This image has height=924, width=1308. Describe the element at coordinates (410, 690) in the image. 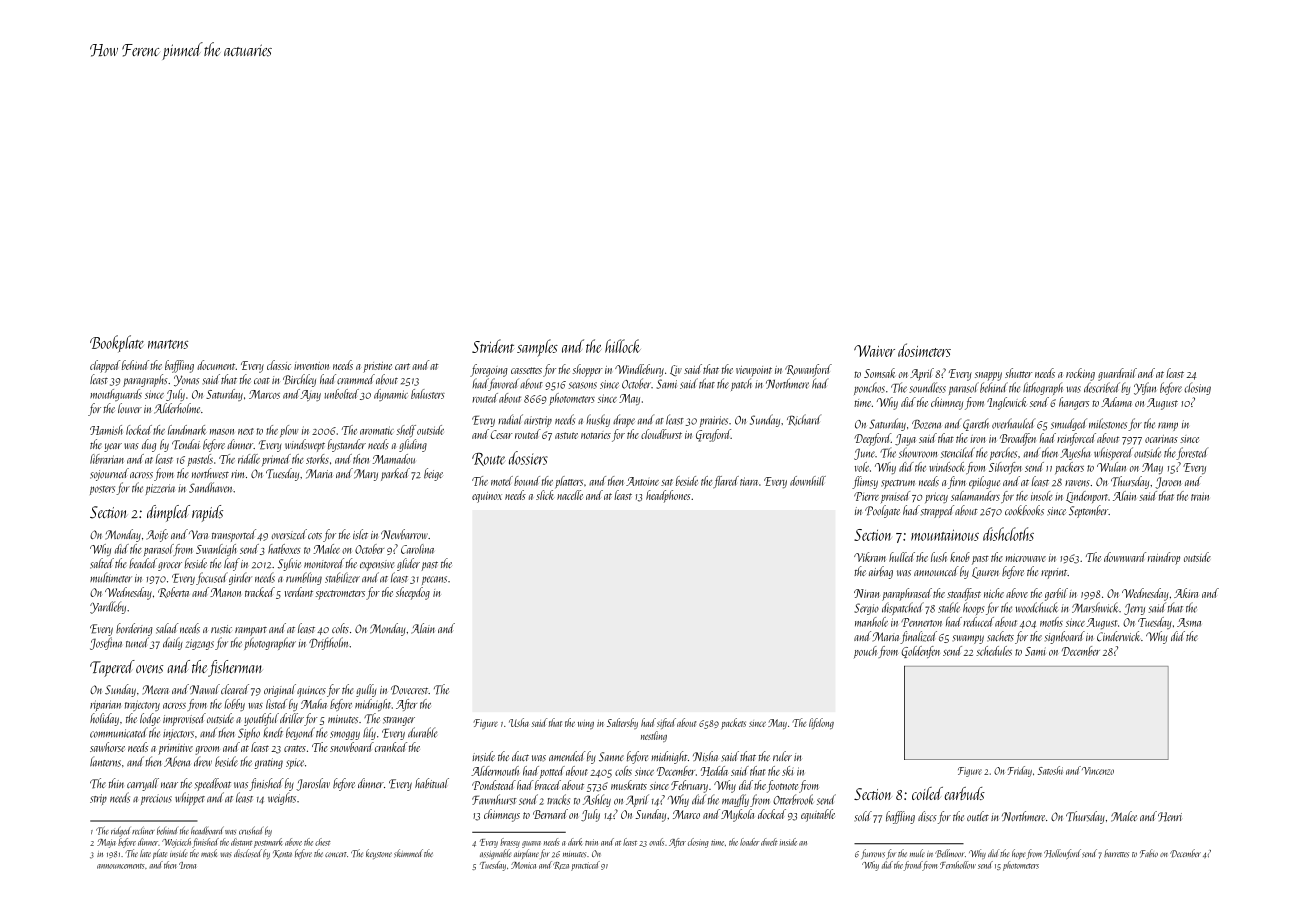

I see `Dovecrest` at that location.
